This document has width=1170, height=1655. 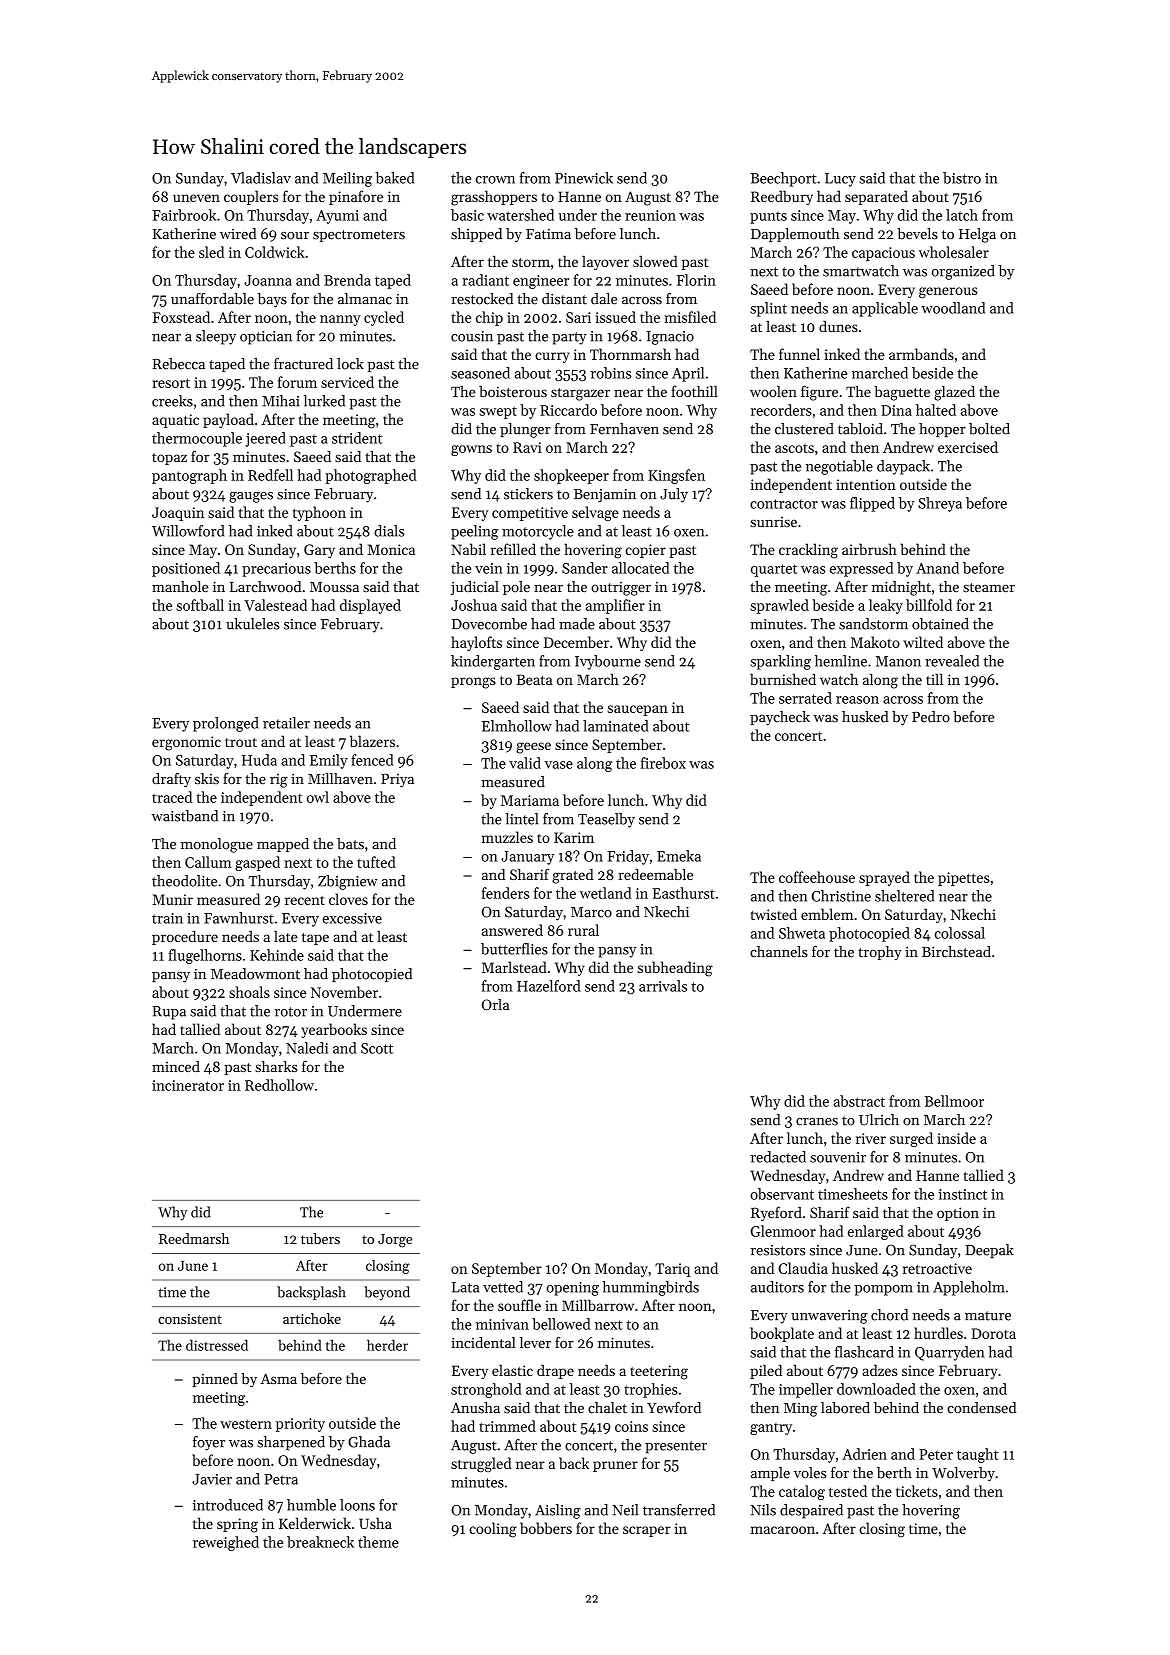 What do you see at coordinates (279, 1085) in the document?
I see `Redhollow` at bounding box center [279, 1085].
